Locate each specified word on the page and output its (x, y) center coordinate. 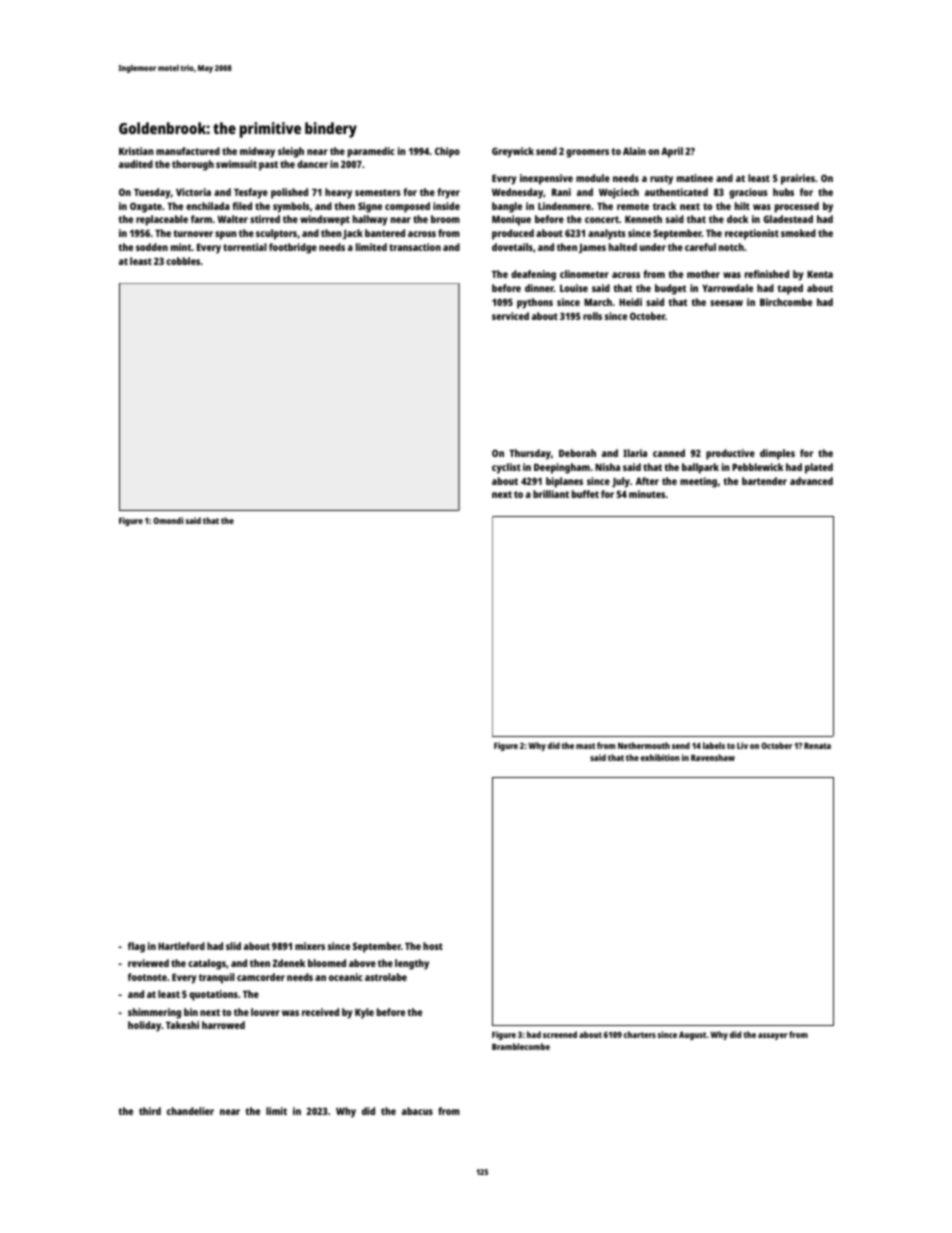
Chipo (447, 152)
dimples (777, 454)
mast (585, 746)
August (692, 1036)
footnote (147, 977)
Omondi (168, 520)
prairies (798, 179)
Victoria (193, 192)
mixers (310, 946)
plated (819, 468)
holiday (144, 1026)
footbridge (293, 248)
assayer (773, 1036)
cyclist (506, 468)
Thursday (530, 454)
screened (560, 1034)
